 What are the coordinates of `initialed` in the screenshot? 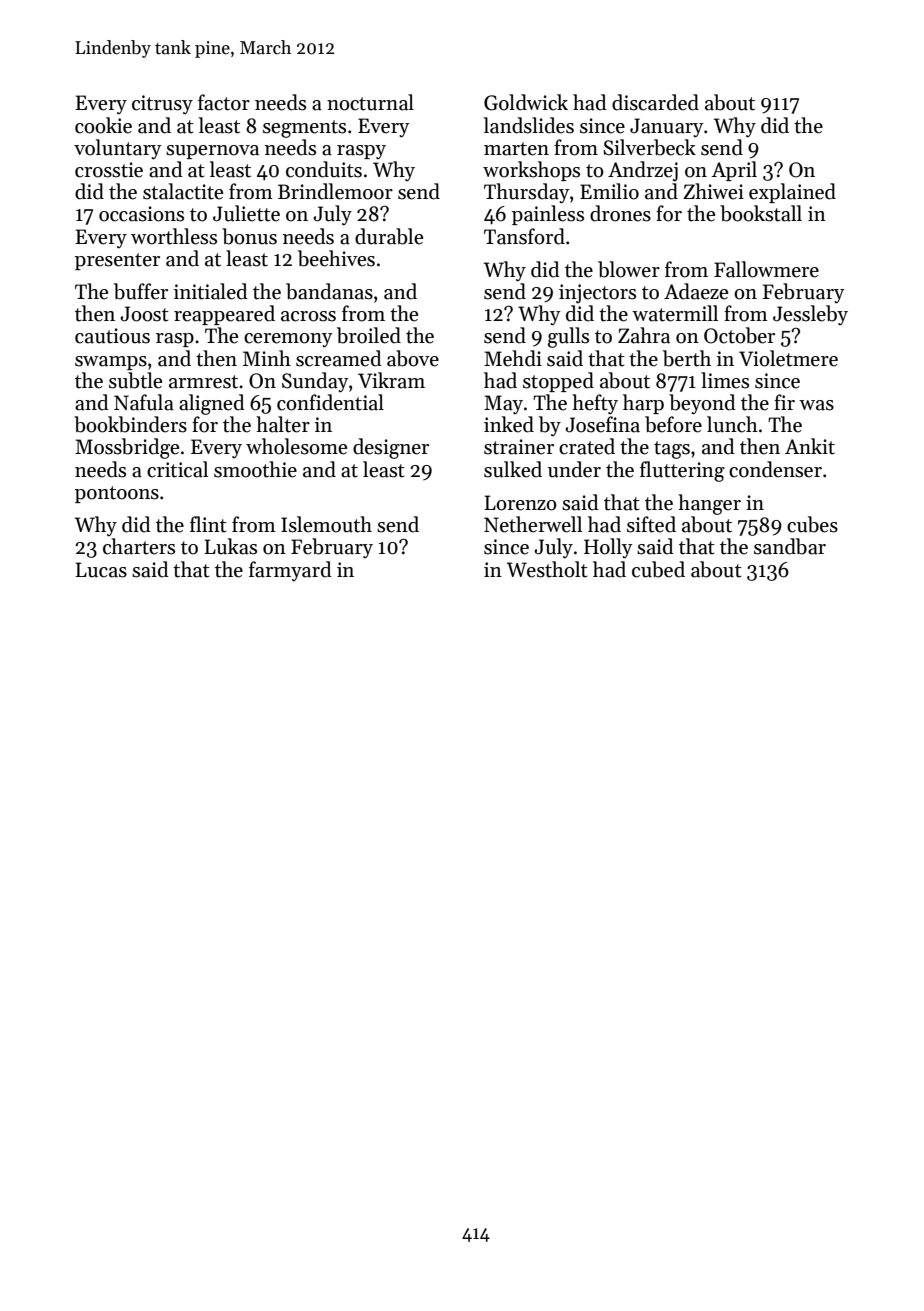 It's located at (211, 291).
